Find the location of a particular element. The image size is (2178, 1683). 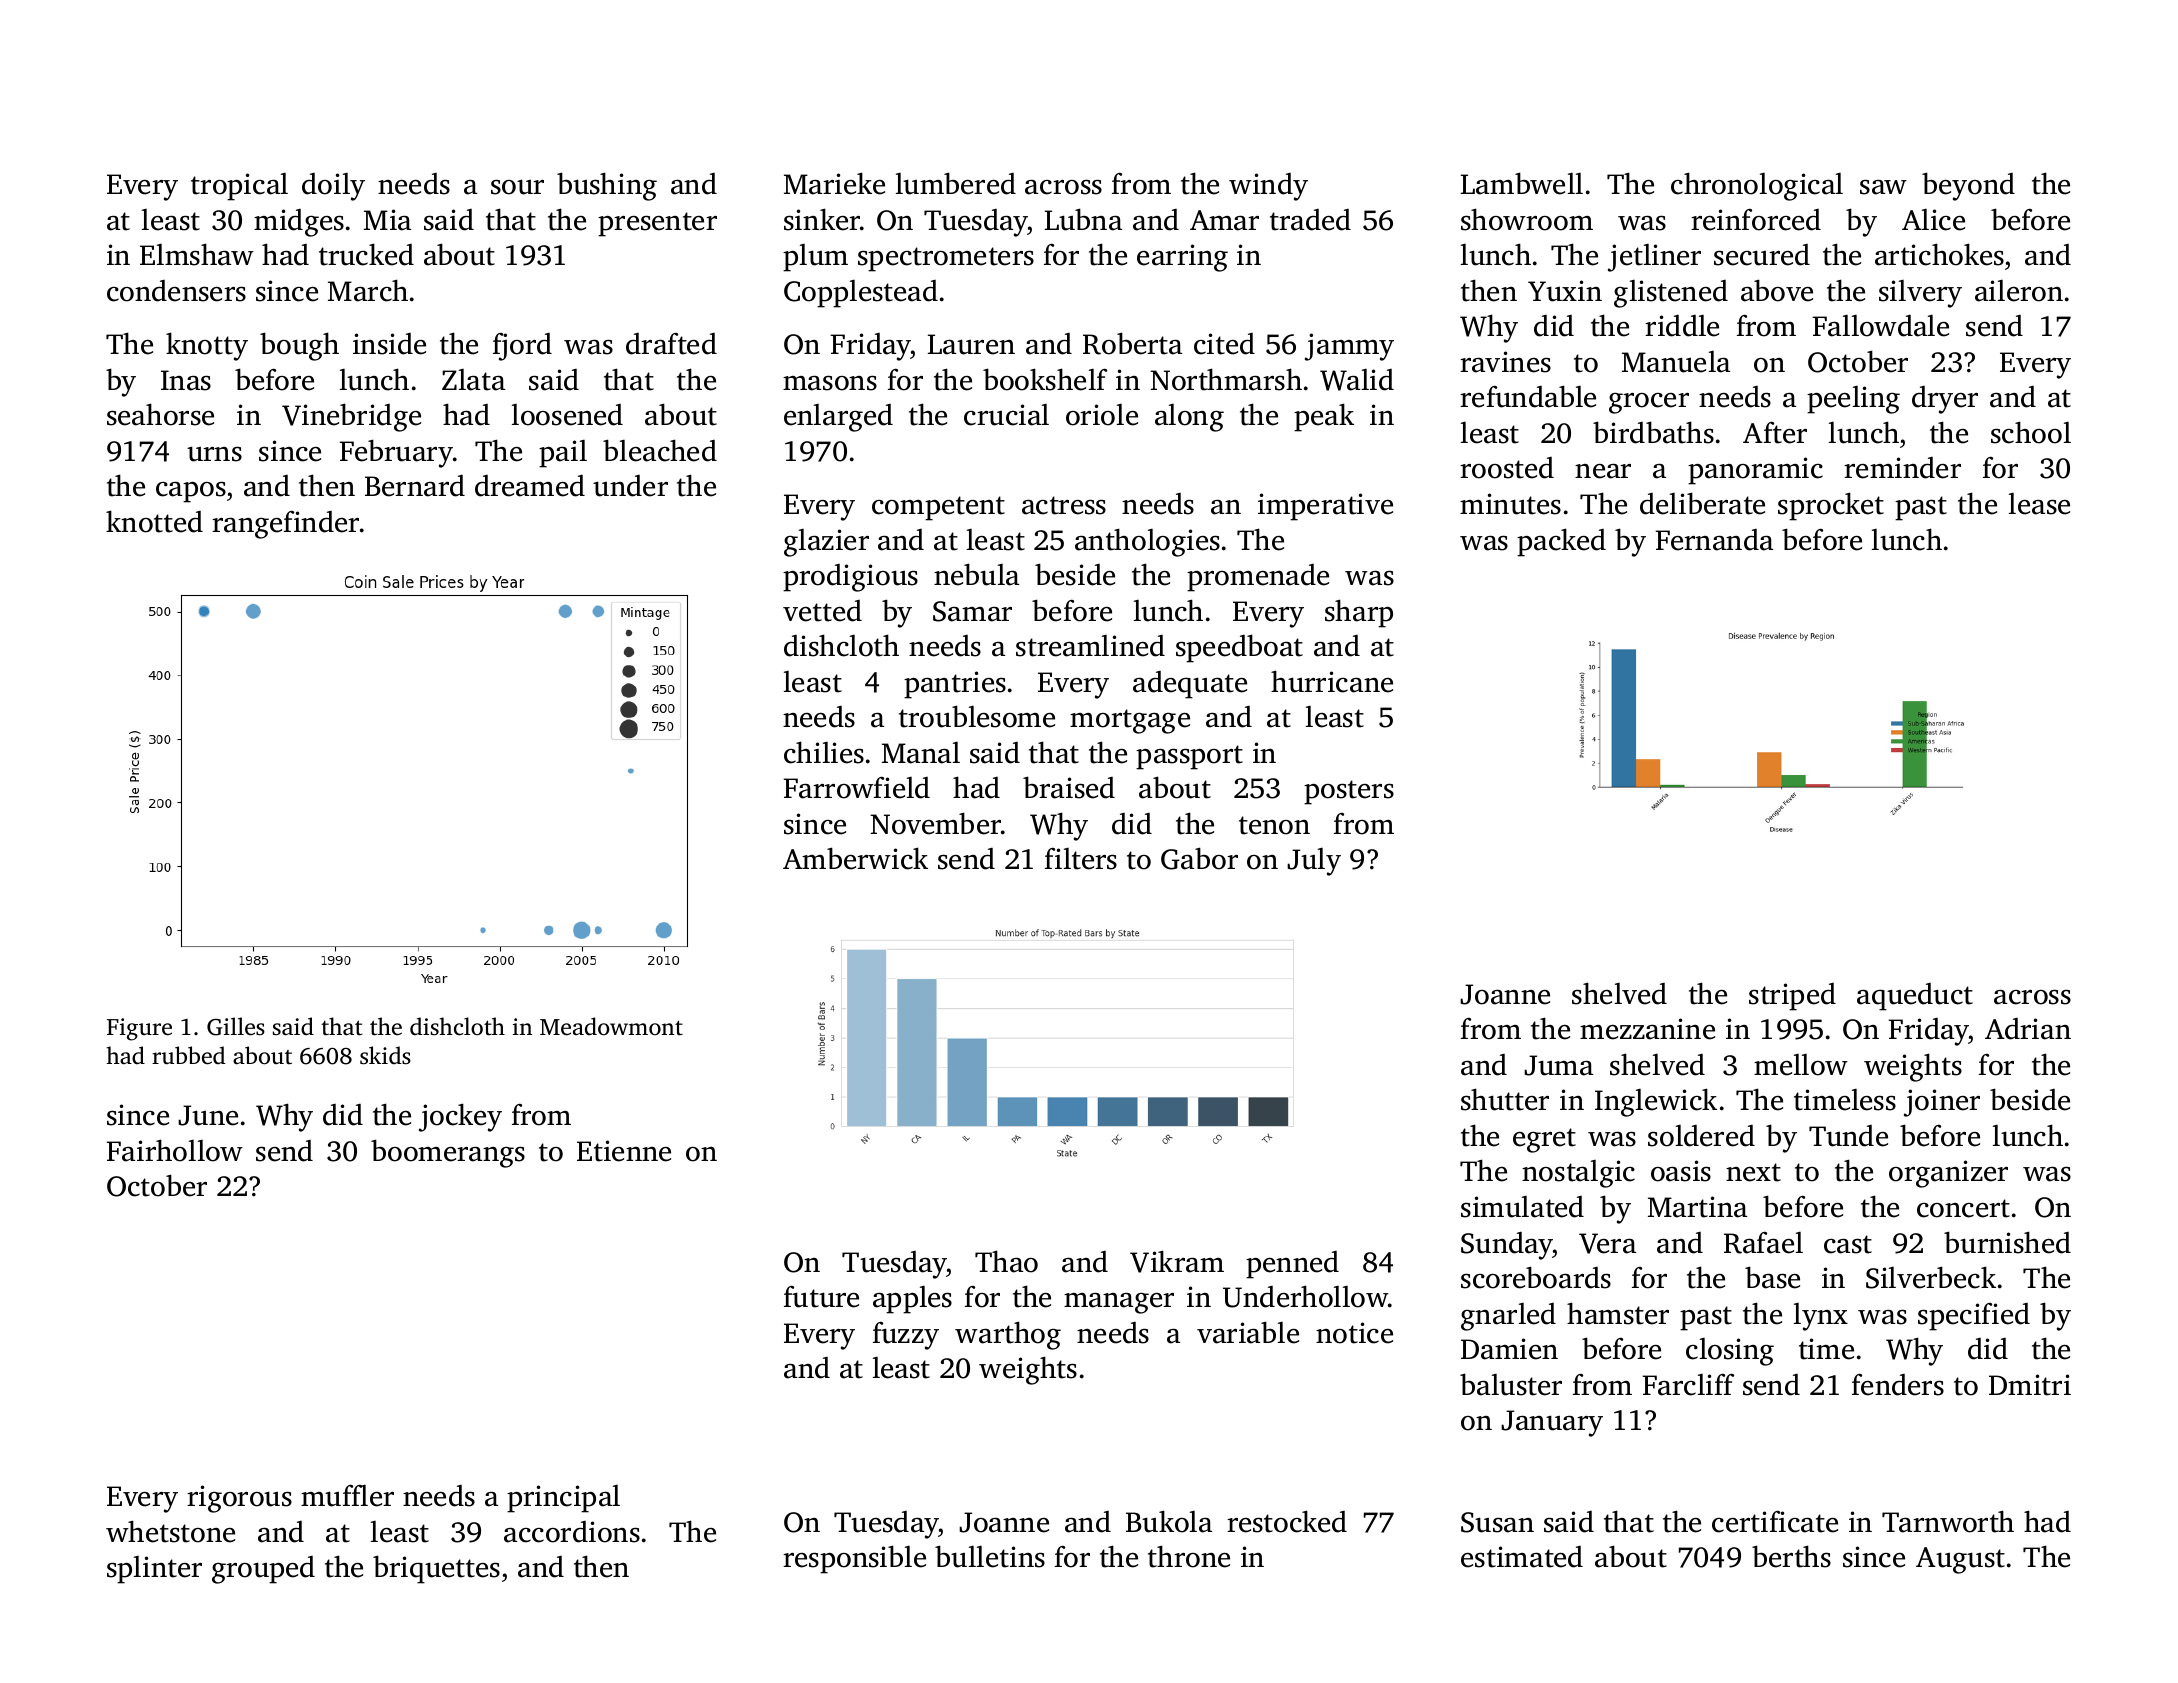

Meadowmont is located at coordinates (611, 1026).
